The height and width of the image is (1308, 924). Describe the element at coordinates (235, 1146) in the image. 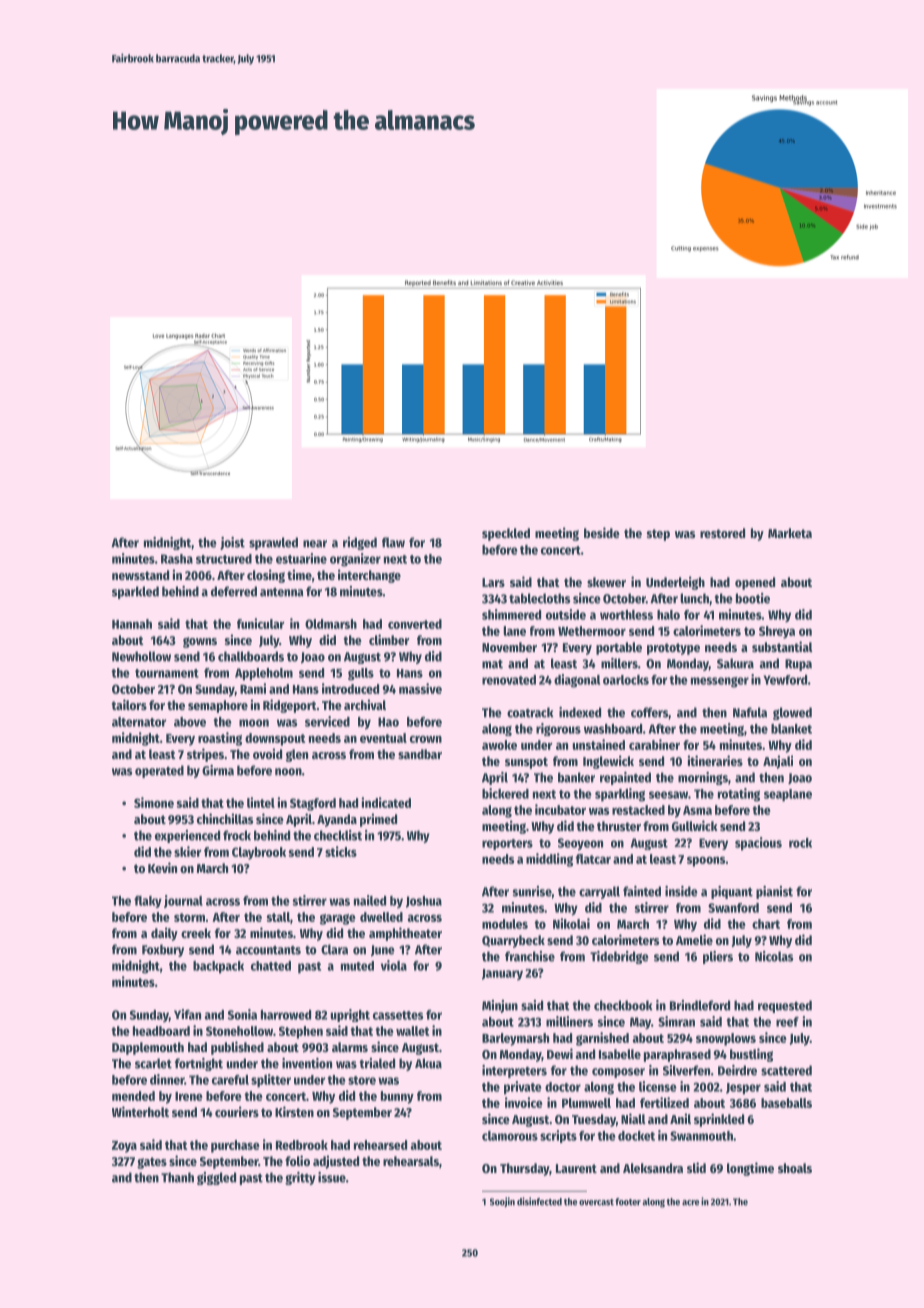

I see `purchase` at that location.
